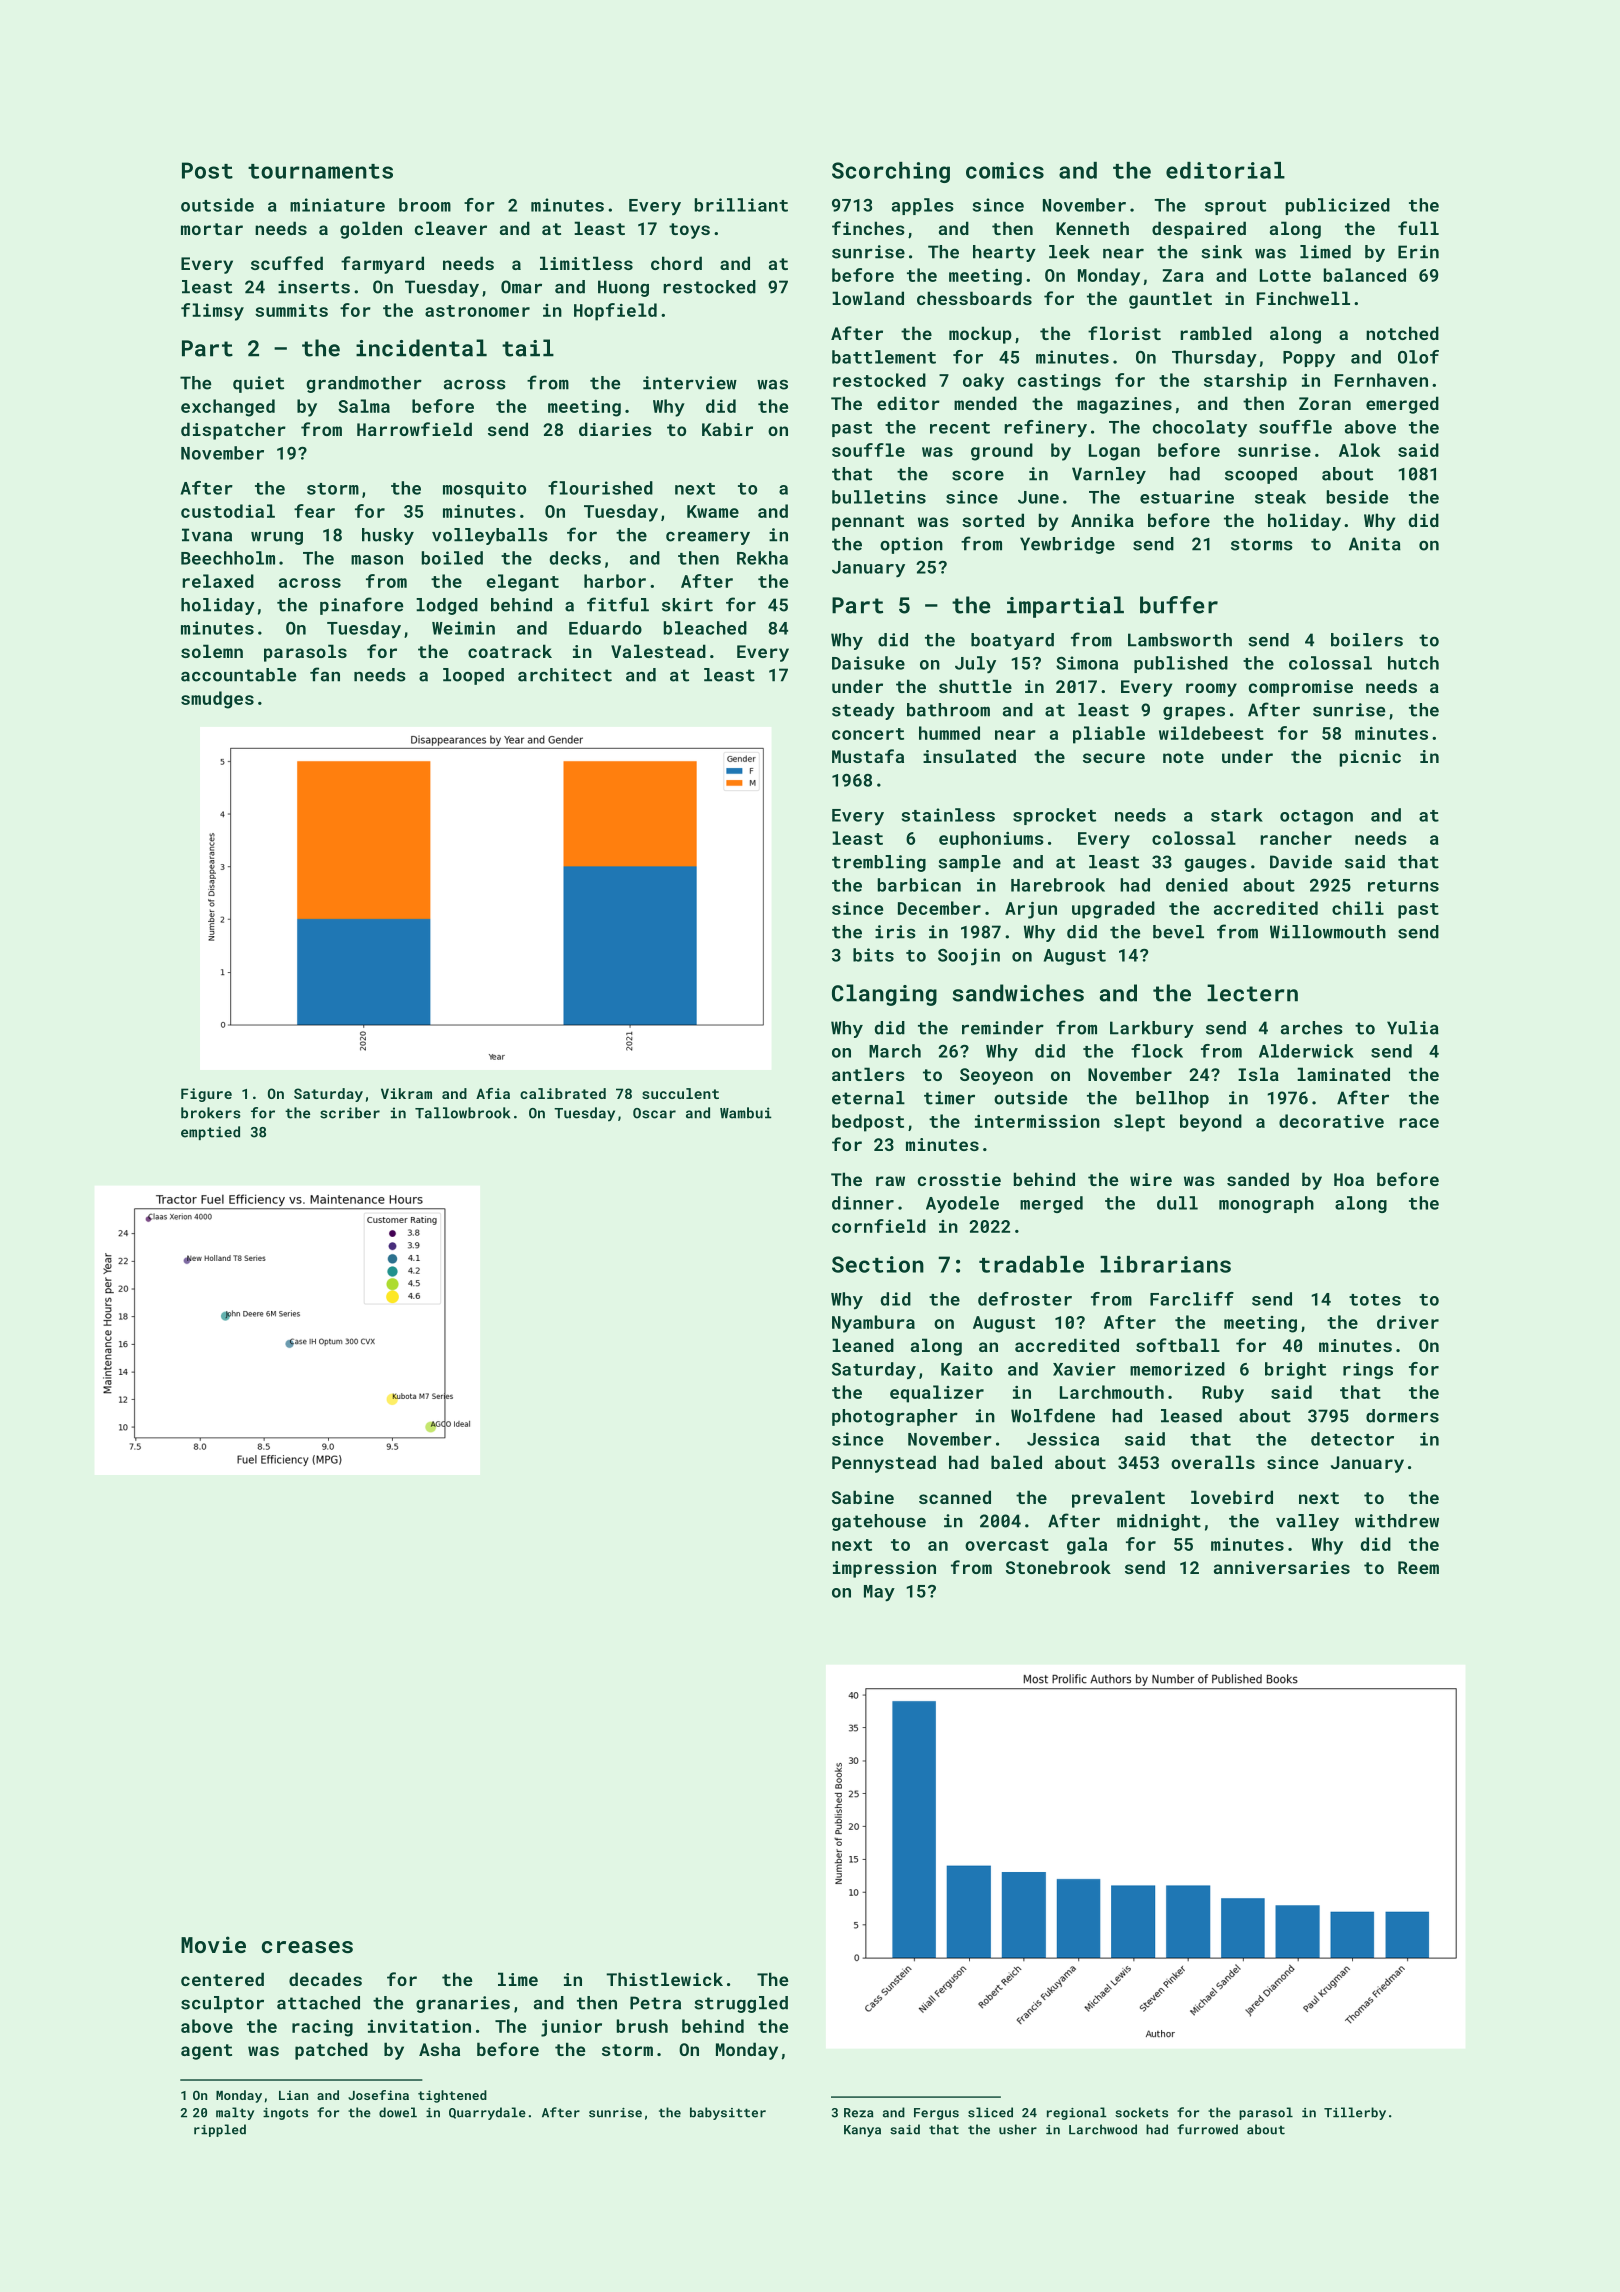 The image size is (1620, 2292). I want to click on architect, so click(565, 675).
